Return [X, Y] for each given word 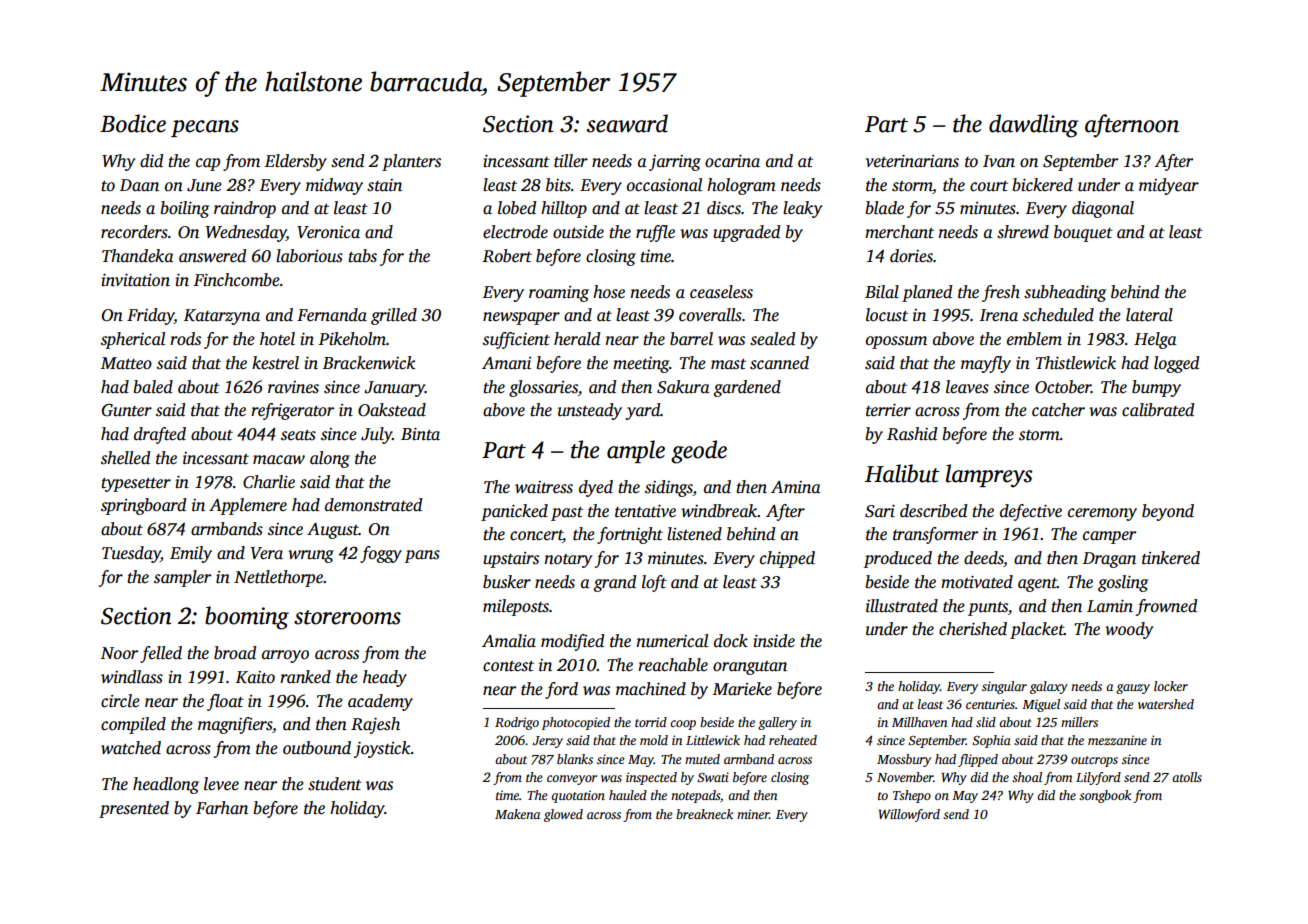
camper [1109, 537]
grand [614, 583]
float [225, 702]
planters [411, 162]
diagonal [1103, 209]
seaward [627, 123]
